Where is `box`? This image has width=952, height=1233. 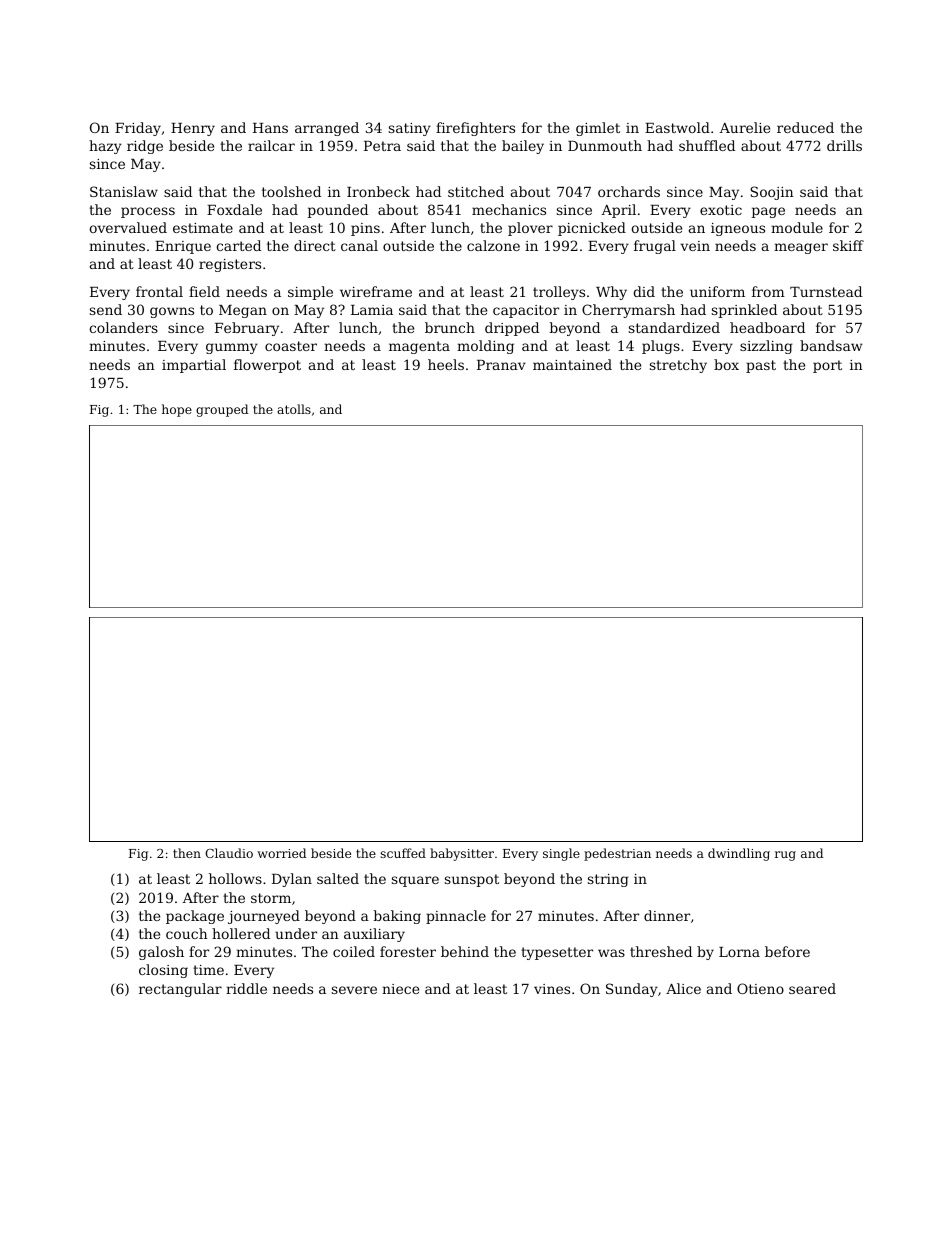 box is located at coordinates (726, 364).
